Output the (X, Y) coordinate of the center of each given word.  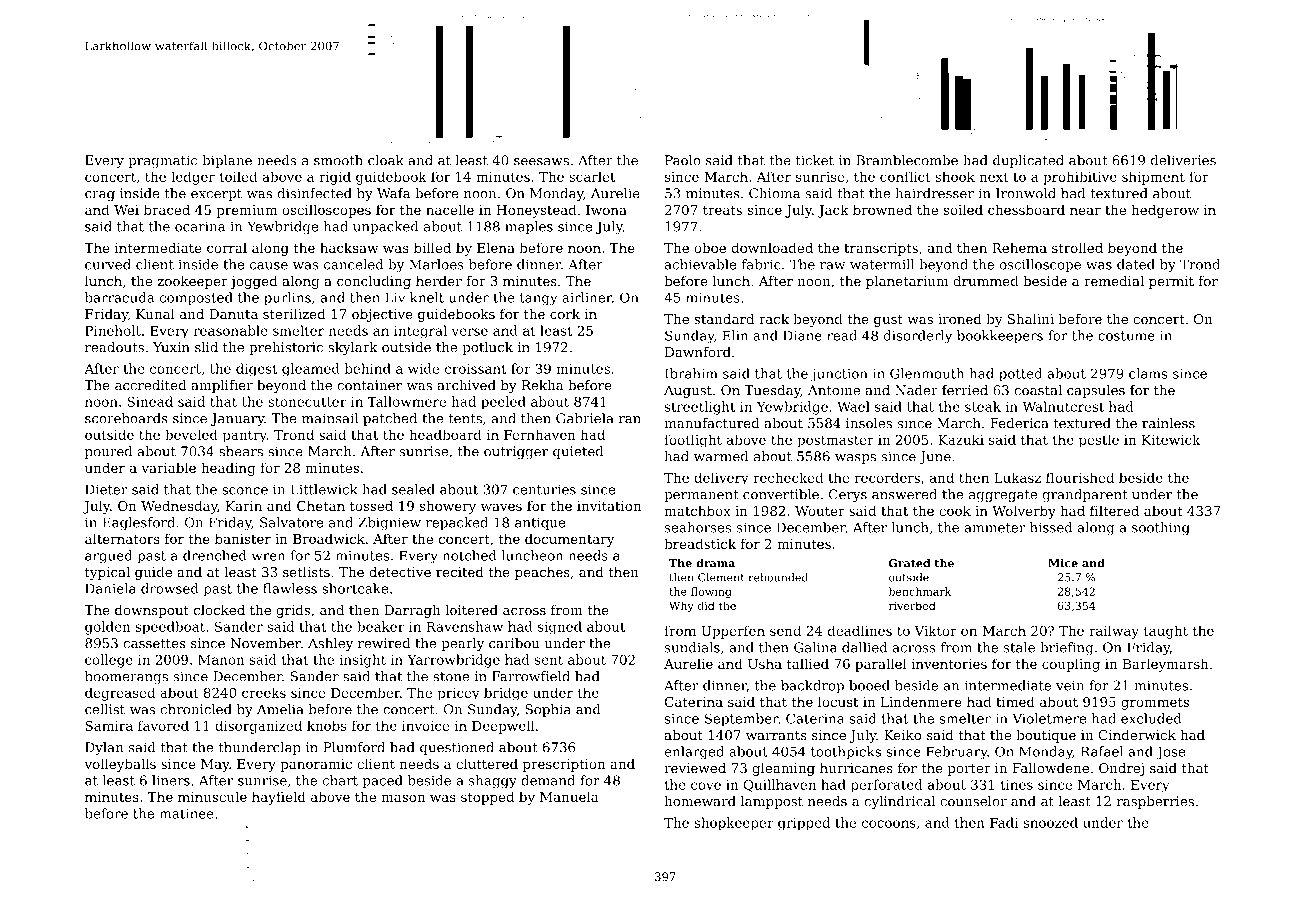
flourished (1080, 477)
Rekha (542, 385)
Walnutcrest (1063, 406)
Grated (909, 563)
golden (108, 628)
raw (832, 266)
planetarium (907, 282)
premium (246, 211)
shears (241, 451)
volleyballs (120, 765)
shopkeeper (734, 824)
